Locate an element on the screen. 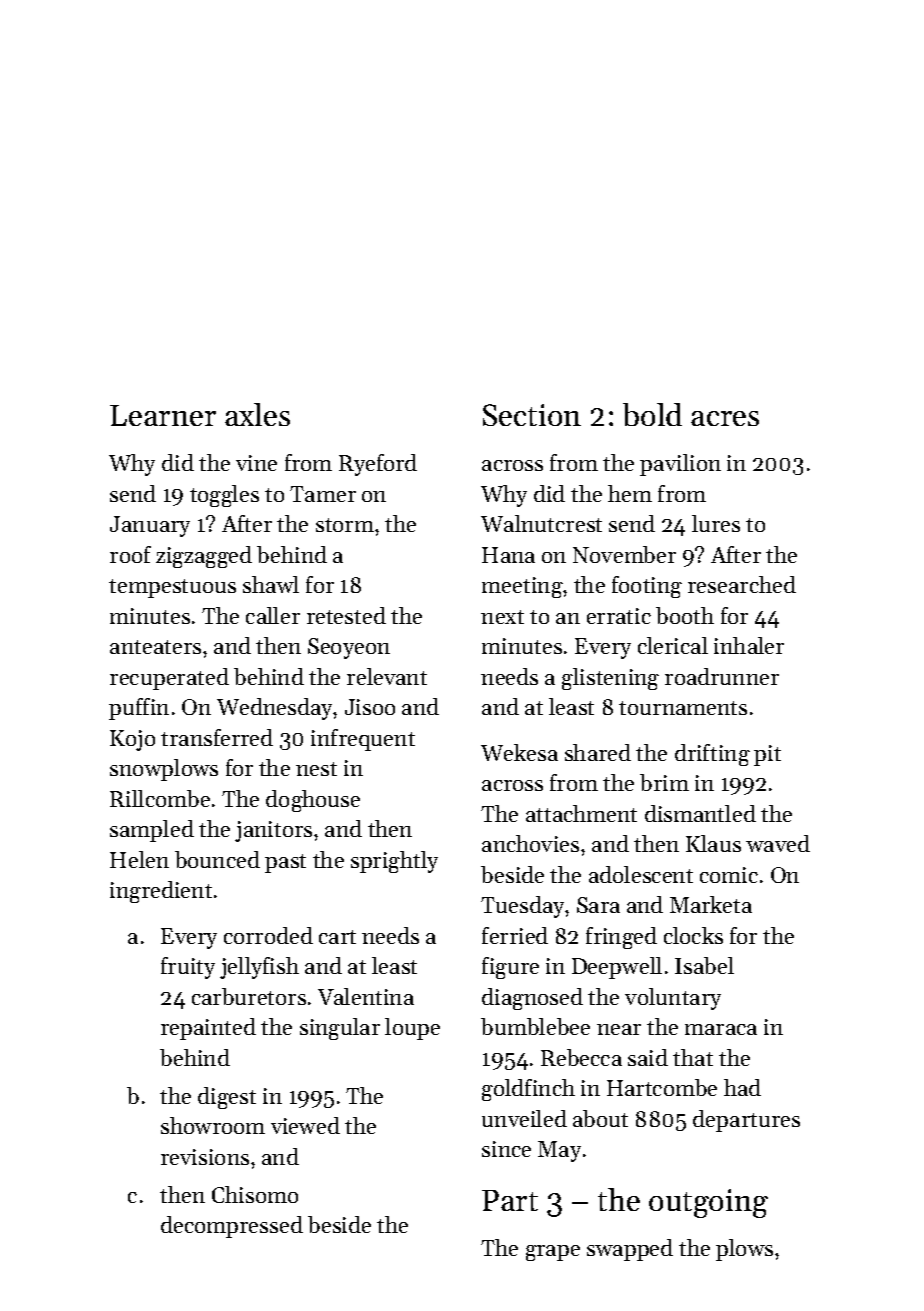  researched is located at coordinates (742, 584).
